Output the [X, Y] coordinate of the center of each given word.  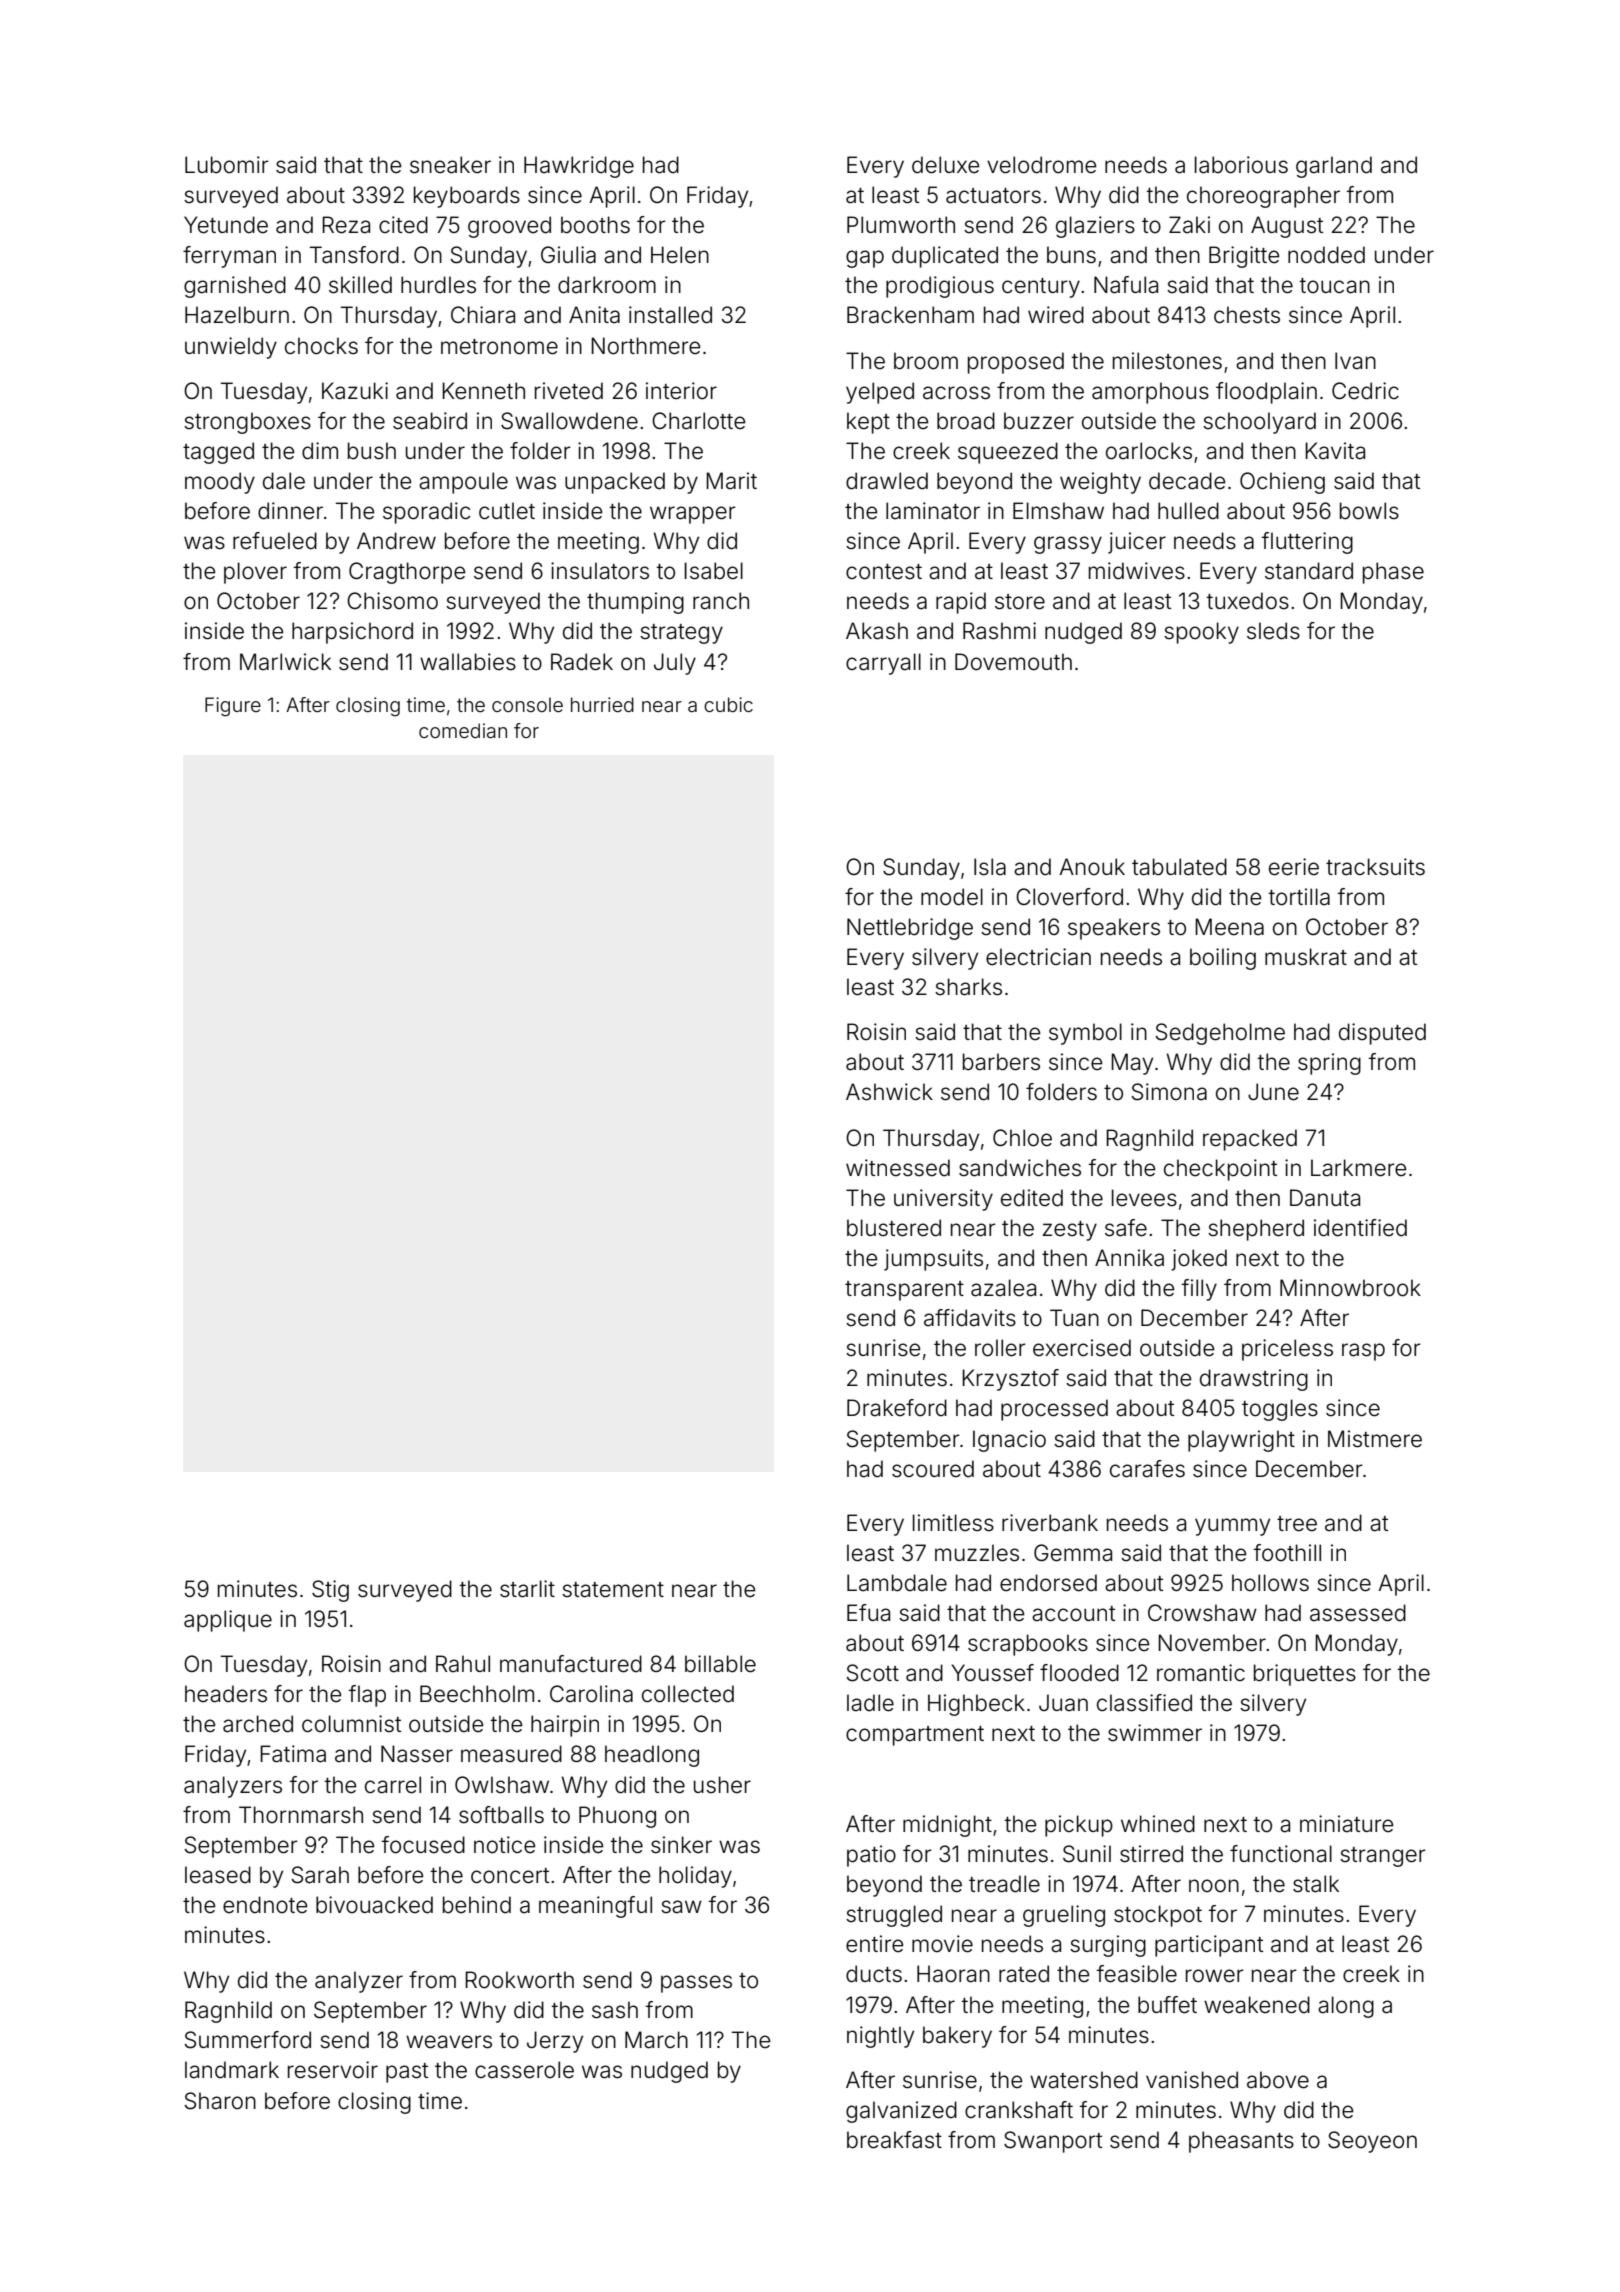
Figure [233, 707]
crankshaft [1019, 2110]
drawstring [1254, 1380]
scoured [933, 1469]
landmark [232, 2070]
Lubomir [227, 165]
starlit [527, 1589]
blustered [894, 1228]
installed [670, 315]
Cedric [1365, 391]
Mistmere [1375, 1439]
